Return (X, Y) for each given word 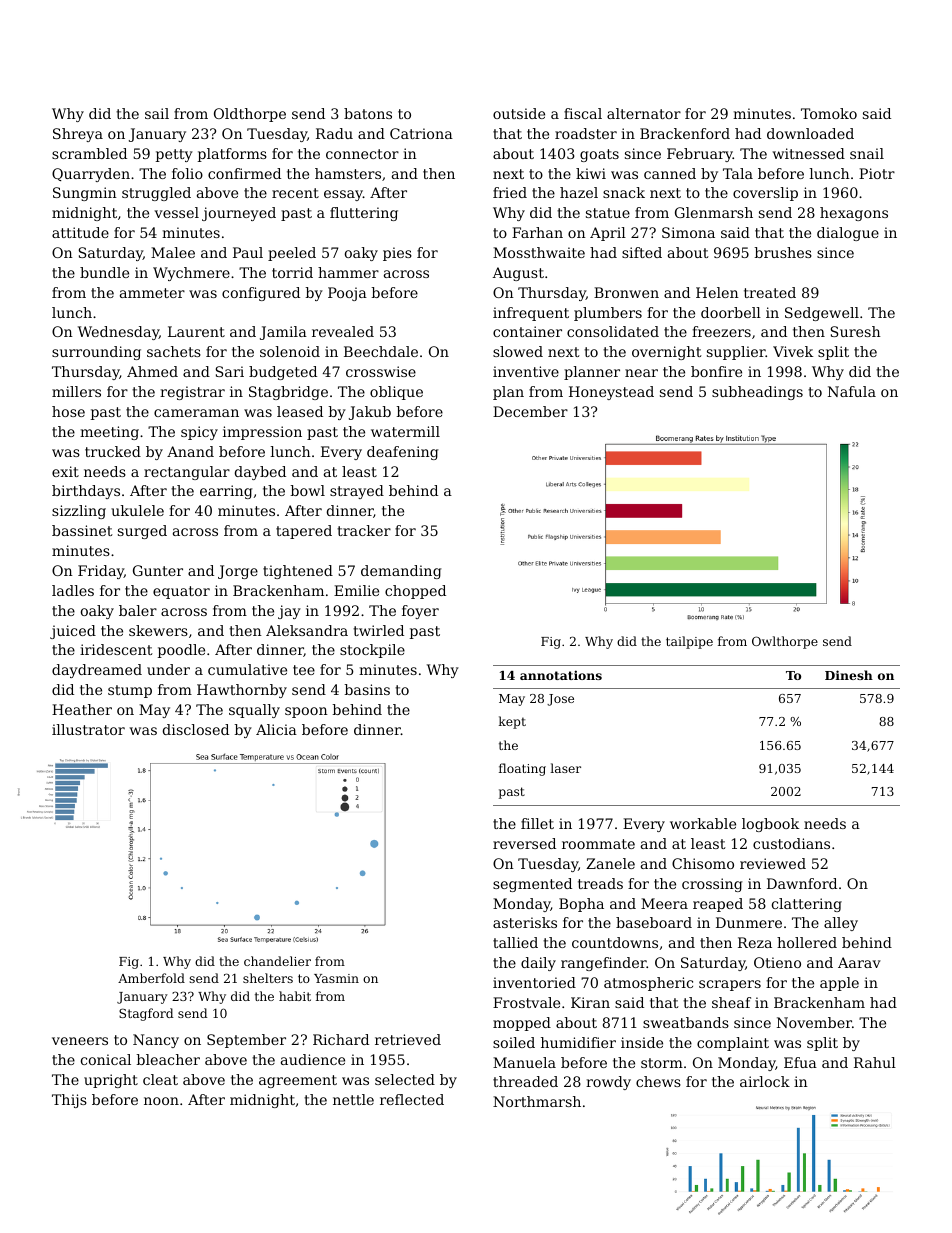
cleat (160, 1079)
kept (512, 722)
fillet (537, 823)
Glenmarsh (714, 212)
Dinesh (849, 675)
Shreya (78, 135)
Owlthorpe (785, 642)
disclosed (196, 729)
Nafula (852, 391)
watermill (405, 431)
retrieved (408, 1039)
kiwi (591, 173)
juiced (73, 632)
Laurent (196, 331)
